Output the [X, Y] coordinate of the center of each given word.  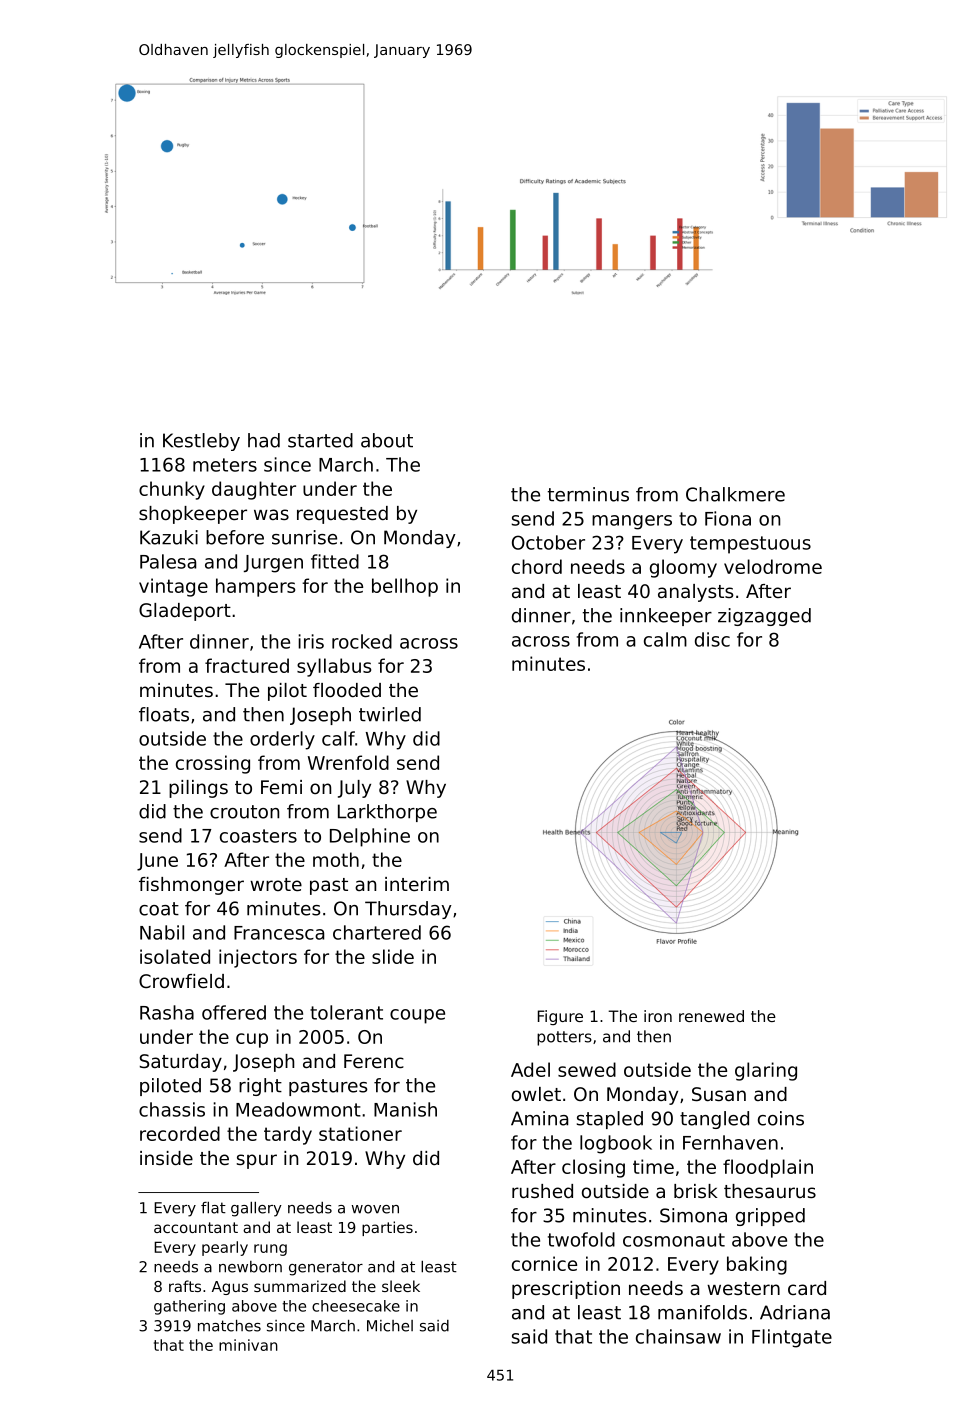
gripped [770, 1217]
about [387, 440]
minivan [248, 1345]
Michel [390, 1326]
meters [225, 465]
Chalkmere [735, 494]
